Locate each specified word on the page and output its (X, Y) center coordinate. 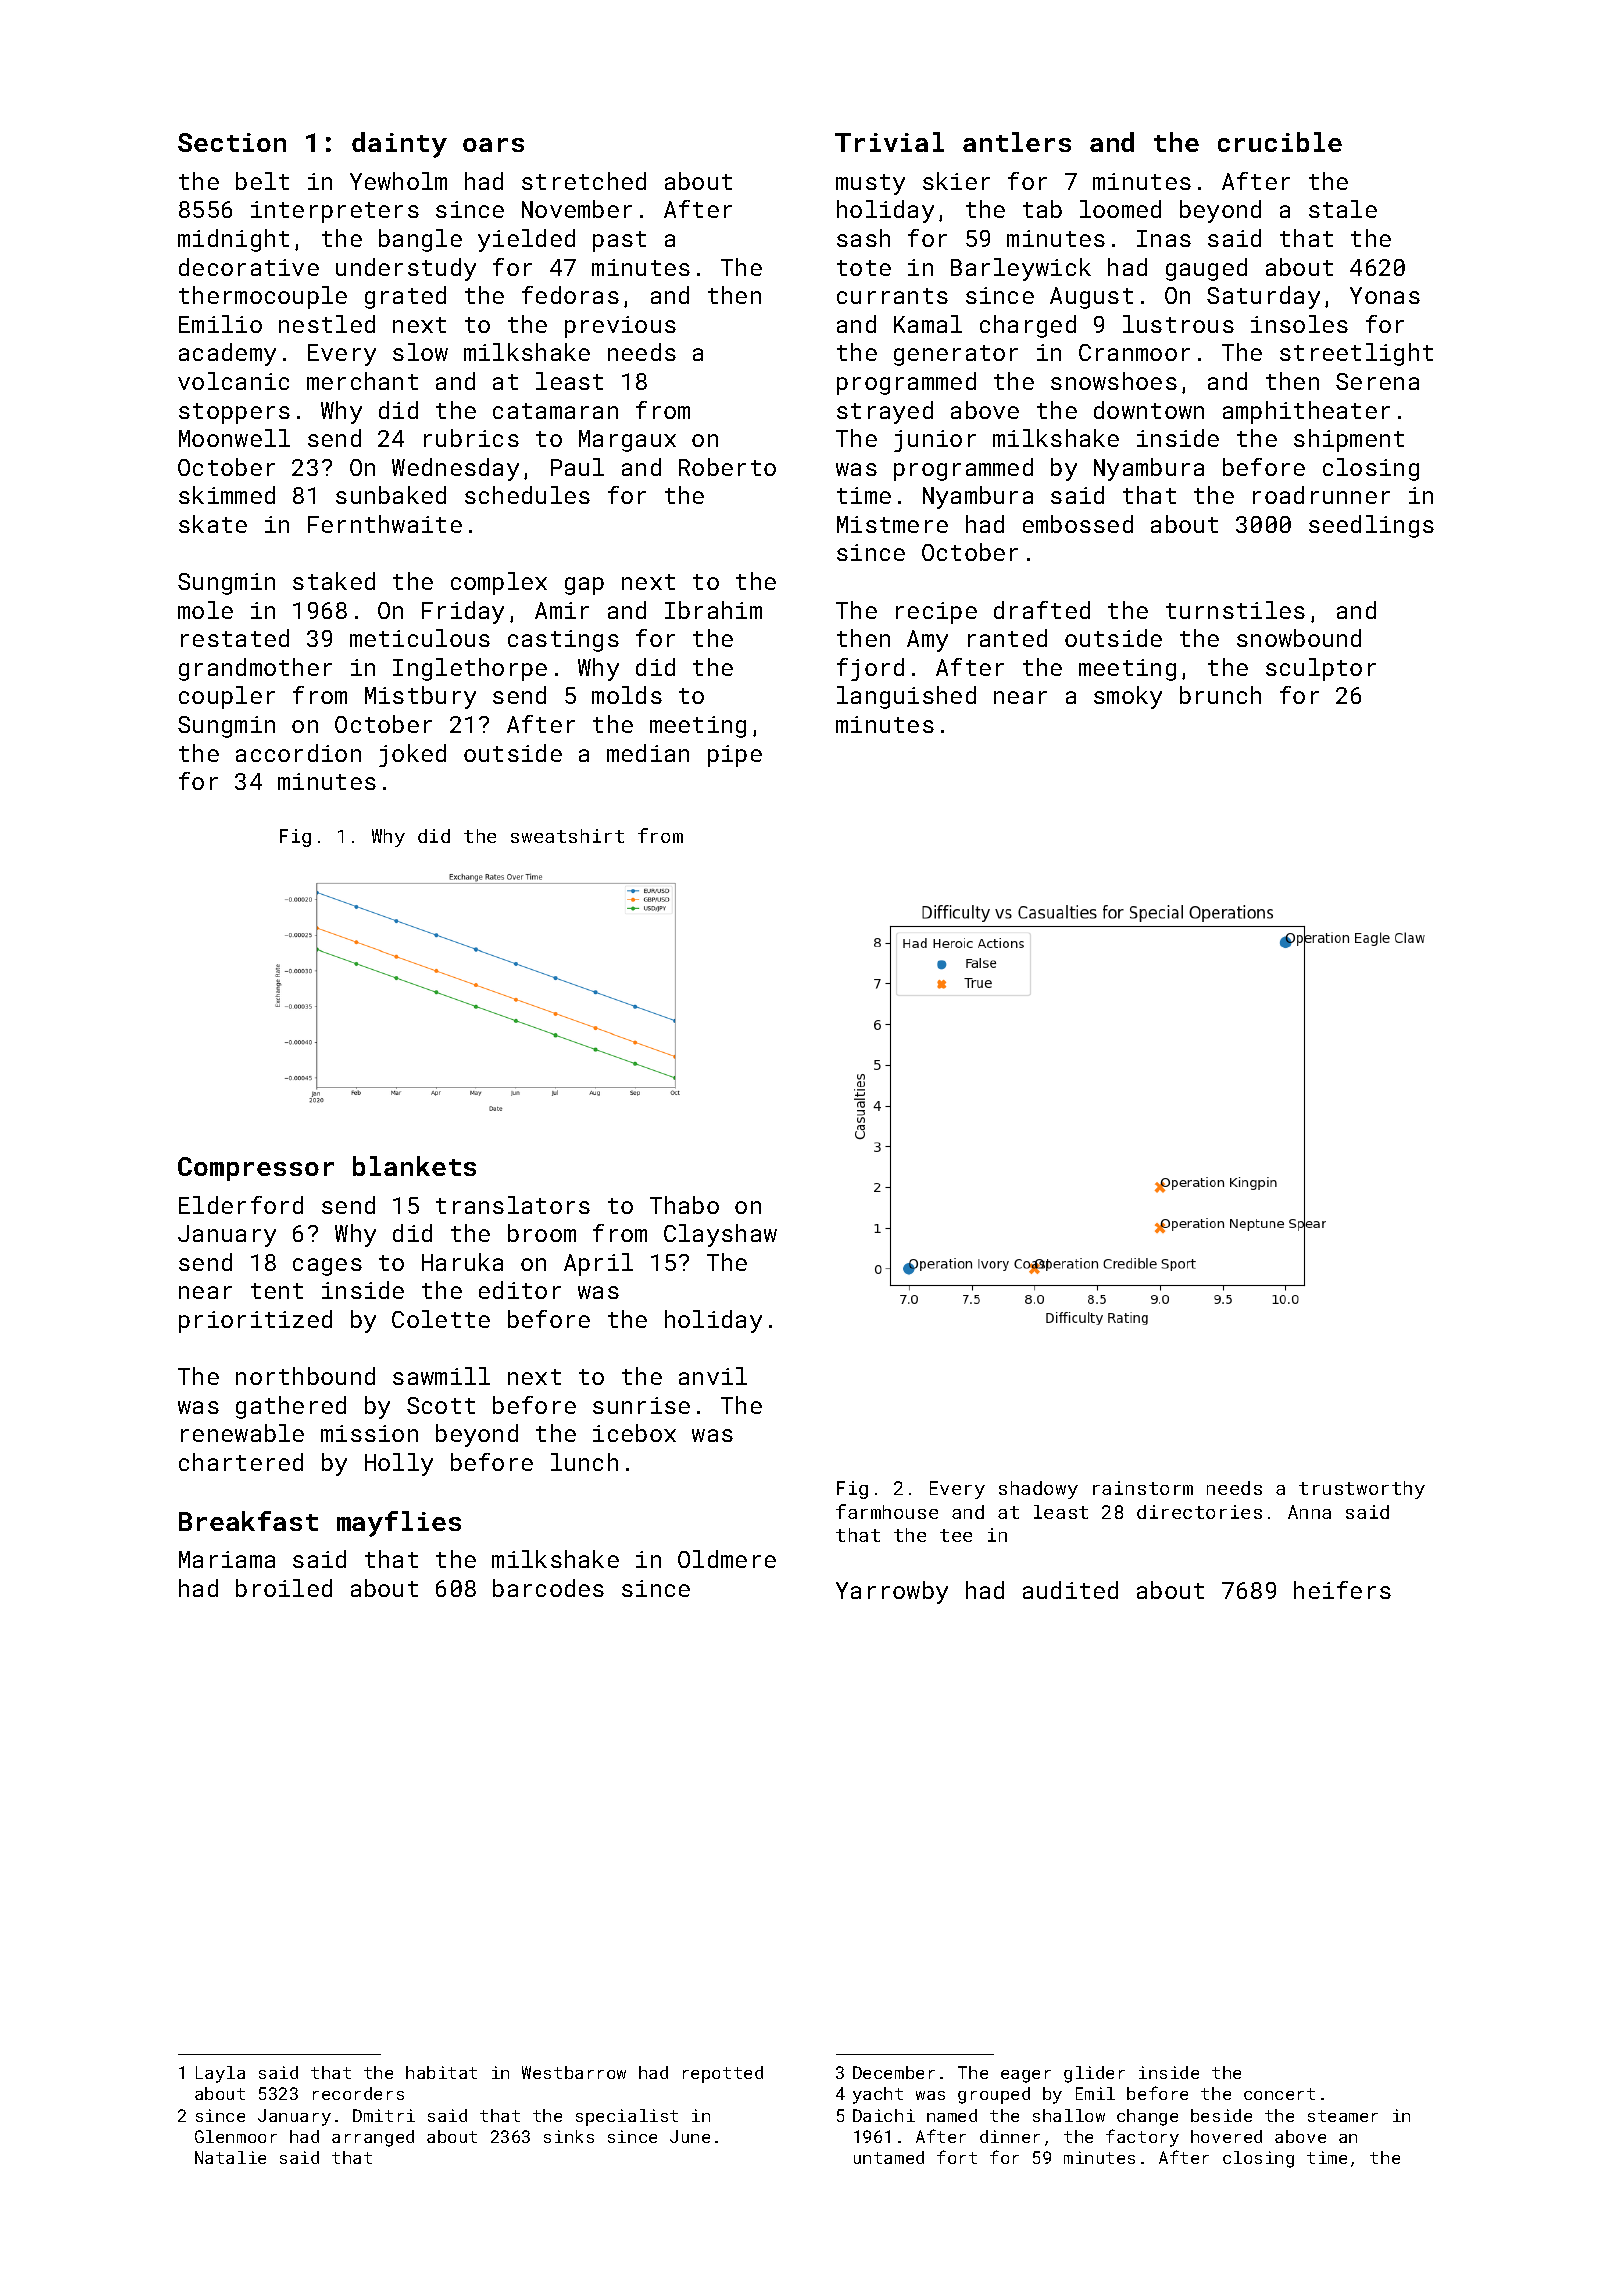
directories (1199, 1512)
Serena (1377, 381)
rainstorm (1143, 1488)
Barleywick (1021, 269)
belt (262, 181)
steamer (1343, 2116)
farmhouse (887, 1511)
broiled (284, 1588)
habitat (441, 2072)
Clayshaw (720, 1235)
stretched (584, 181)
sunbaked (391, 495)
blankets (414, 1166)
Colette (441, 1319)
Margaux (627, 441)
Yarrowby (892, 1592)
